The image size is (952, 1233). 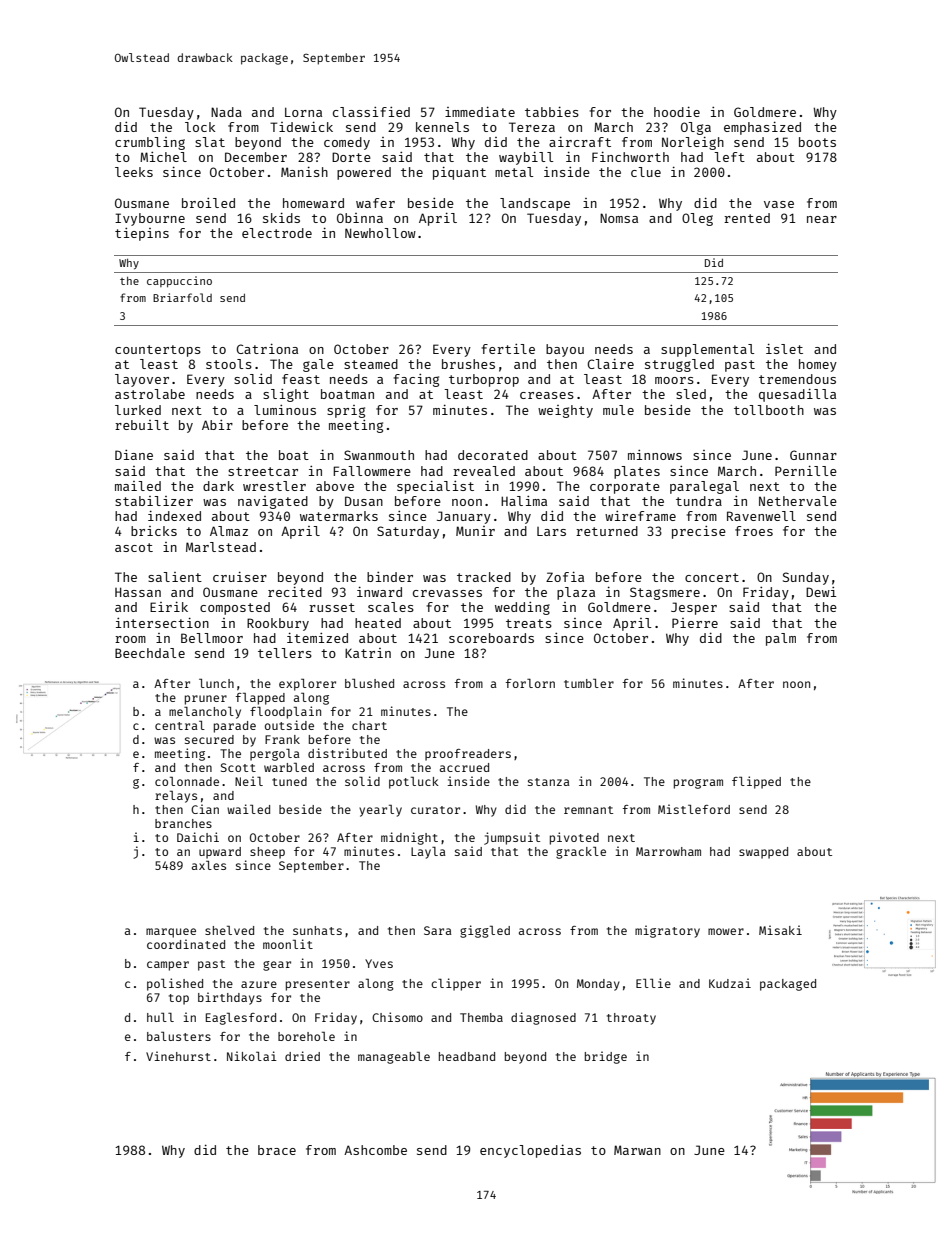 What do you see at coordinates (178, 1056) in the screenshot?
I see `Vinehurst` at bounding box center [178, 1056].
